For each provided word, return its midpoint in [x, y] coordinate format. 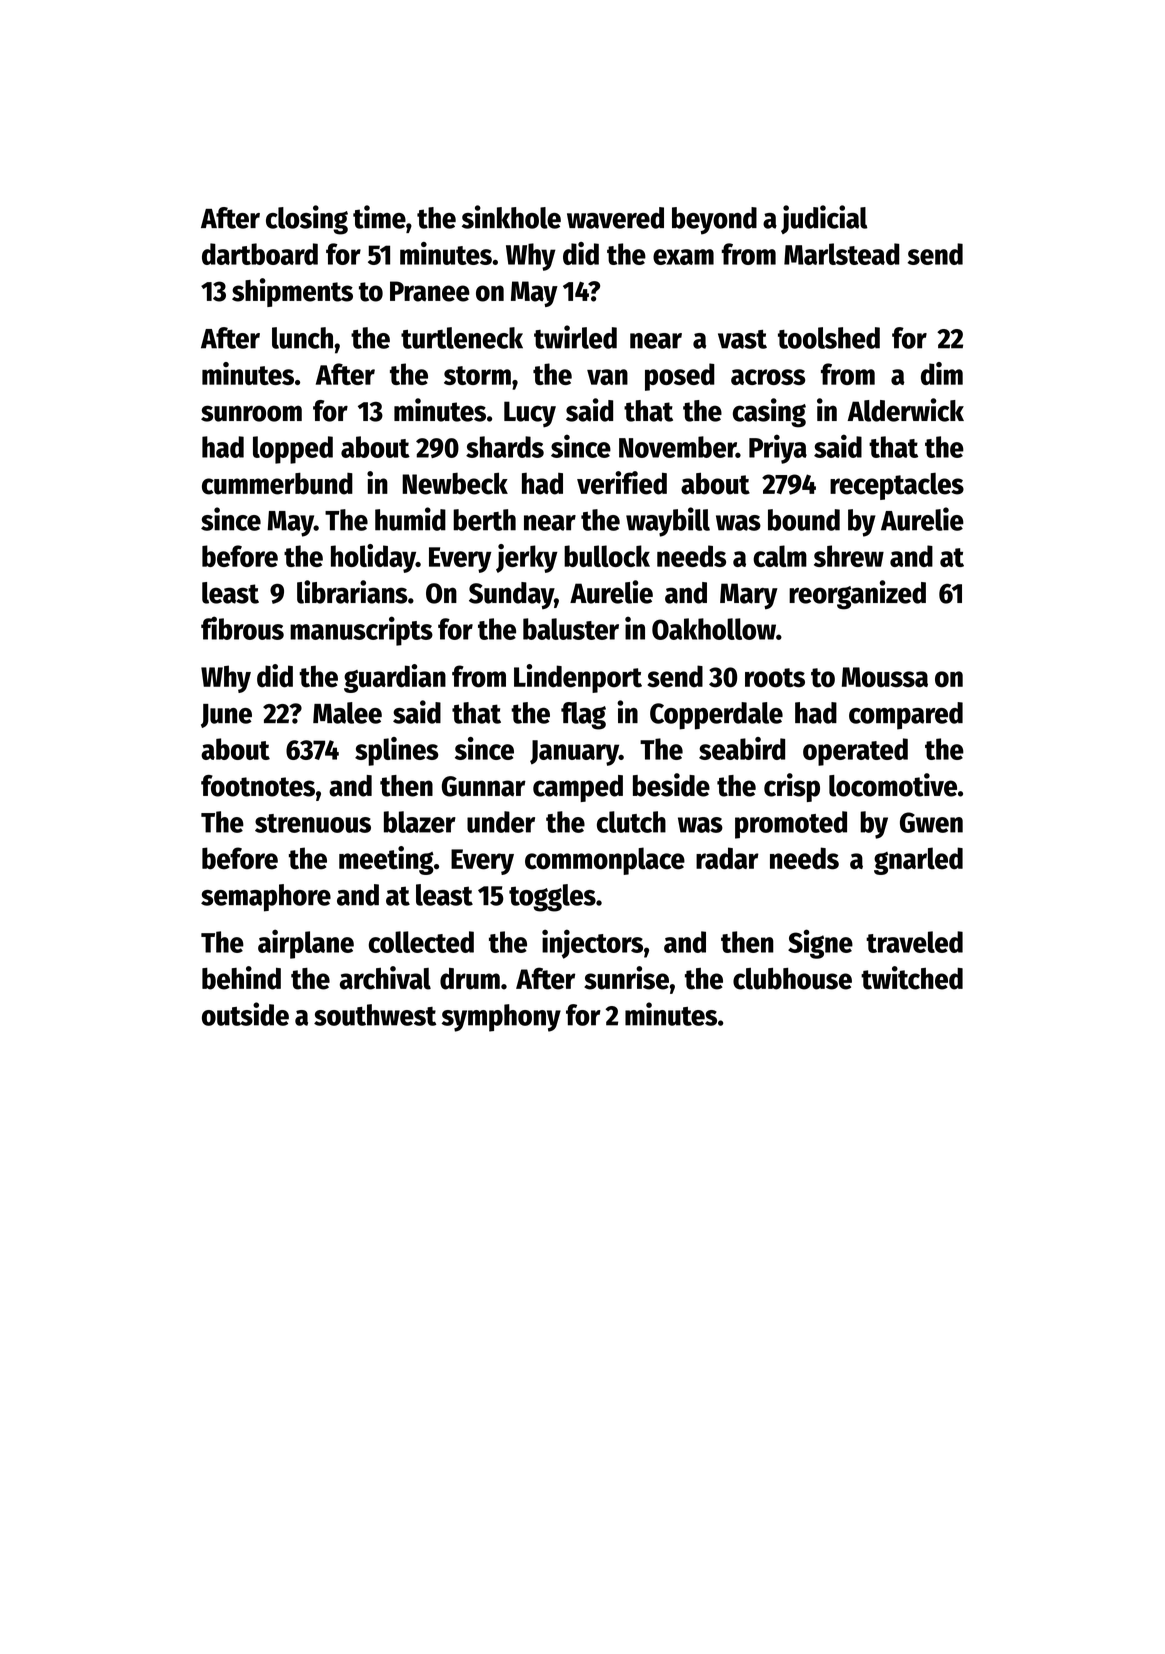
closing [307, 220]
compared [906, 716]
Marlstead [842, 254]
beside [671, 785]
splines [397, 751]
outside [245, 1014]
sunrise [626, 978]
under [501, 822]
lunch [302, 338]
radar [727, 858]
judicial [824, 219]
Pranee [430, 291]
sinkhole [511, 217]
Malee [347, 713]
